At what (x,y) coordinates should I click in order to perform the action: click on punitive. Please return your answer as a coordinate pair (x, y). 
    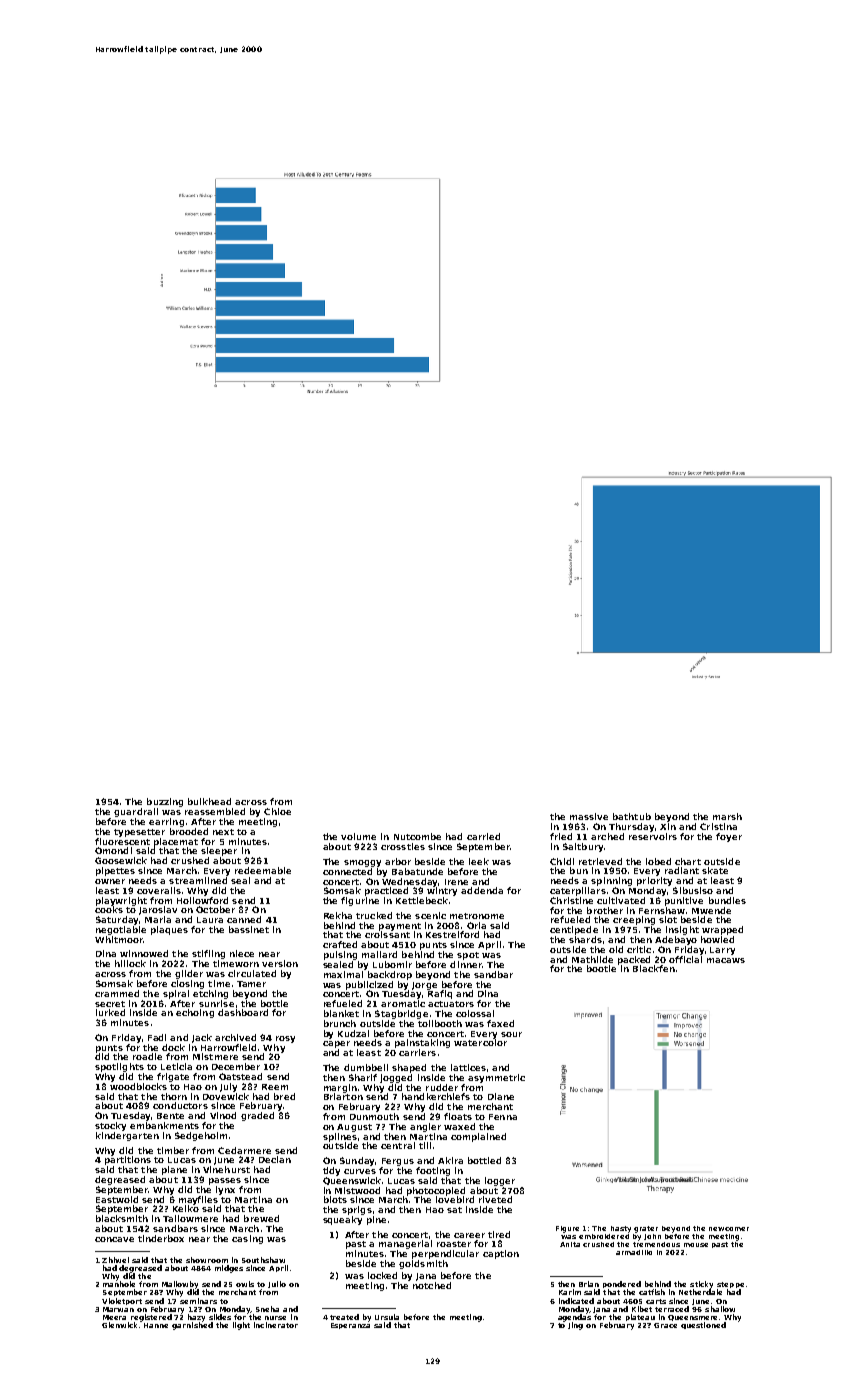
    Looking at the image, I should click on (684, 901).
